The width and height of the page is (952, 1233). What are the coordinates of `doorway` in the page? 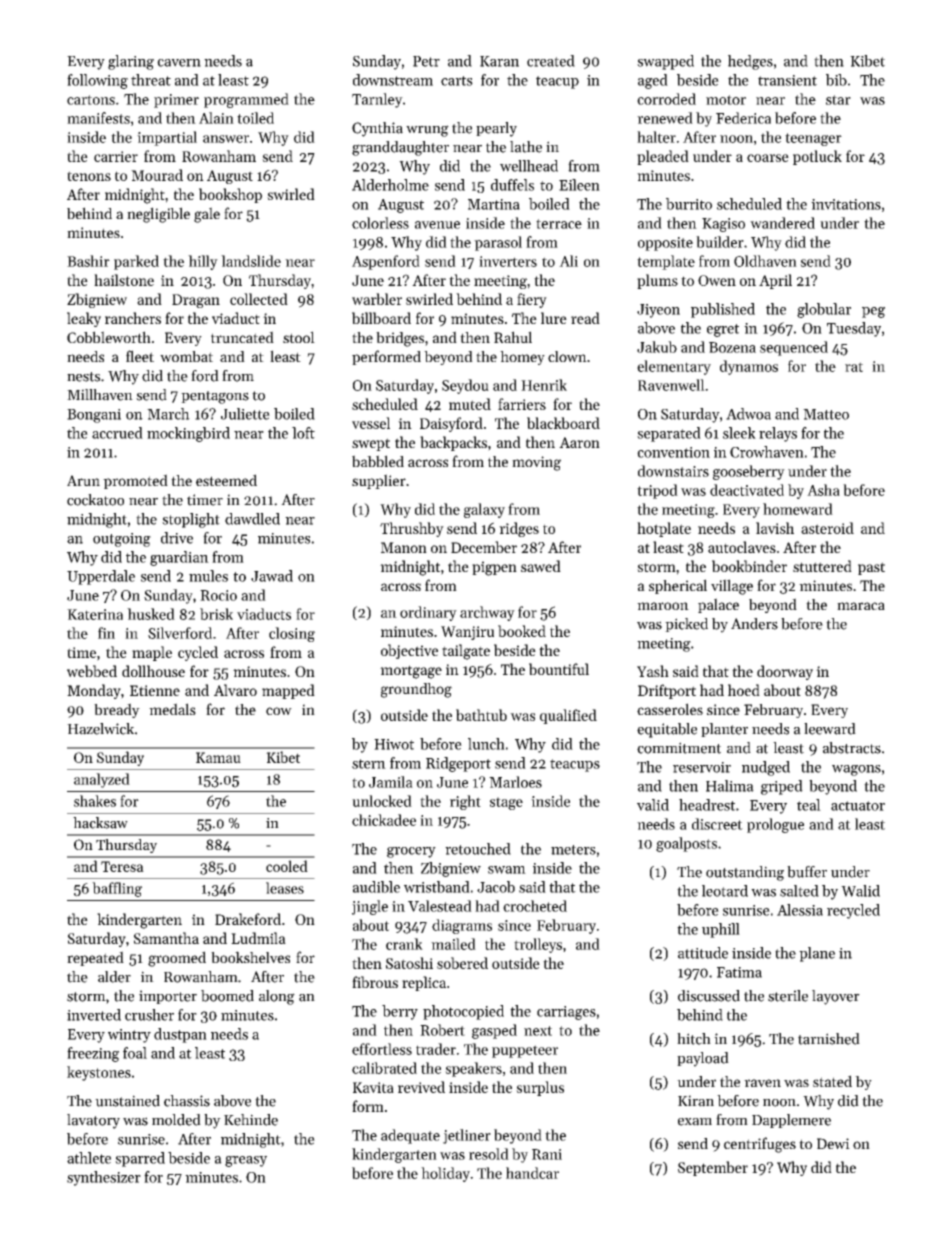 It's located at (785, 672).
